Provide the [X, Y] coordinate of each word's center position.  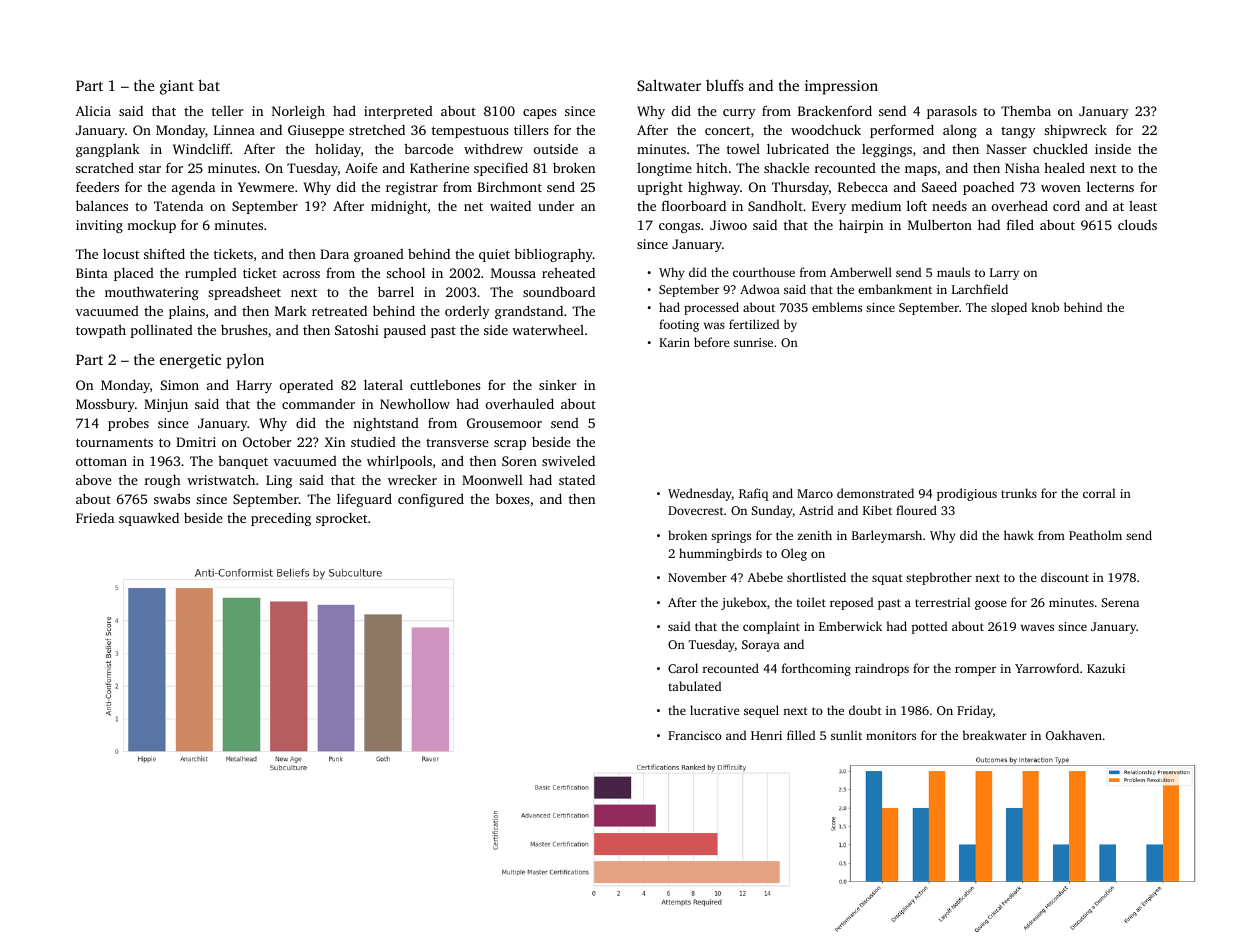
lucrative [715, 710]
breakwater [995, 735]
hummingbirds [720, 554]
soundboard [559, 292]
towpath [101, 331]
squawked [149, 519]
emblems [837, 307]
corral [1099, 493]
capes [539, 114]
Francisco [695, 735]
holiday [338, 150]
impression [841, 87]
